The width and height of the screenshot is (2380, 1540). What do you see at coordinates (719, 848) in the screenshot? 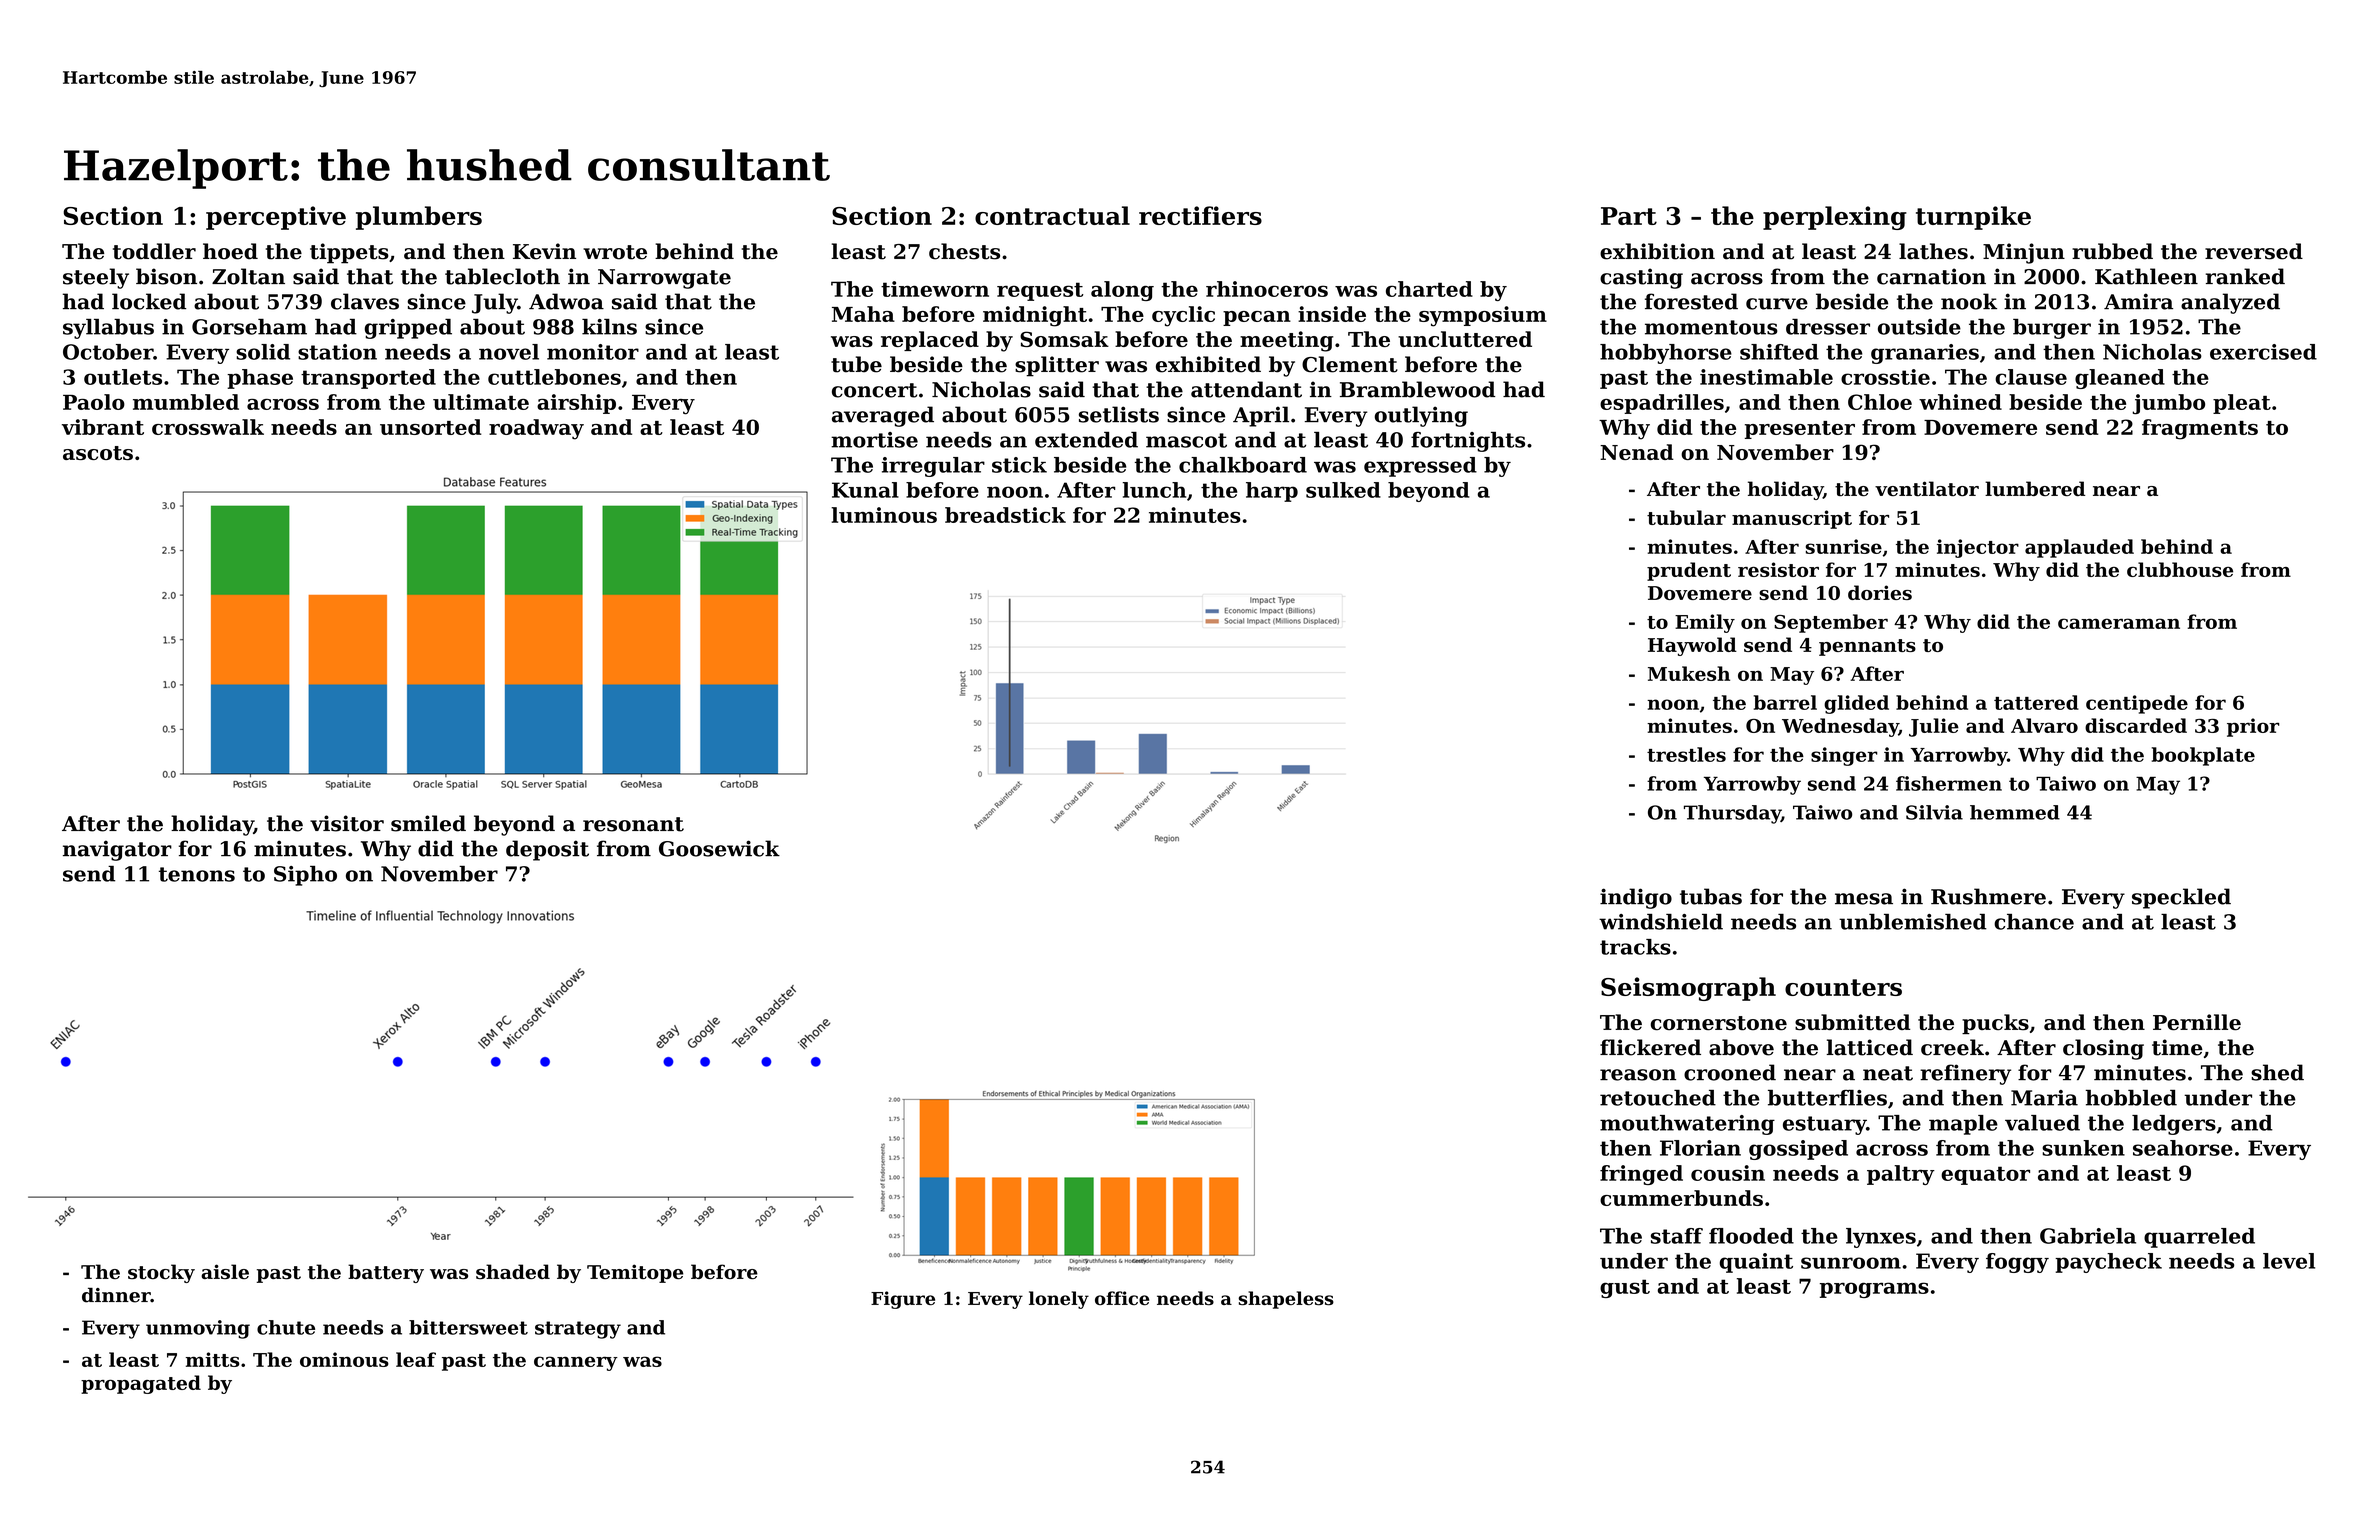
I see `Goosewick` at bounding box center [719, 848].
